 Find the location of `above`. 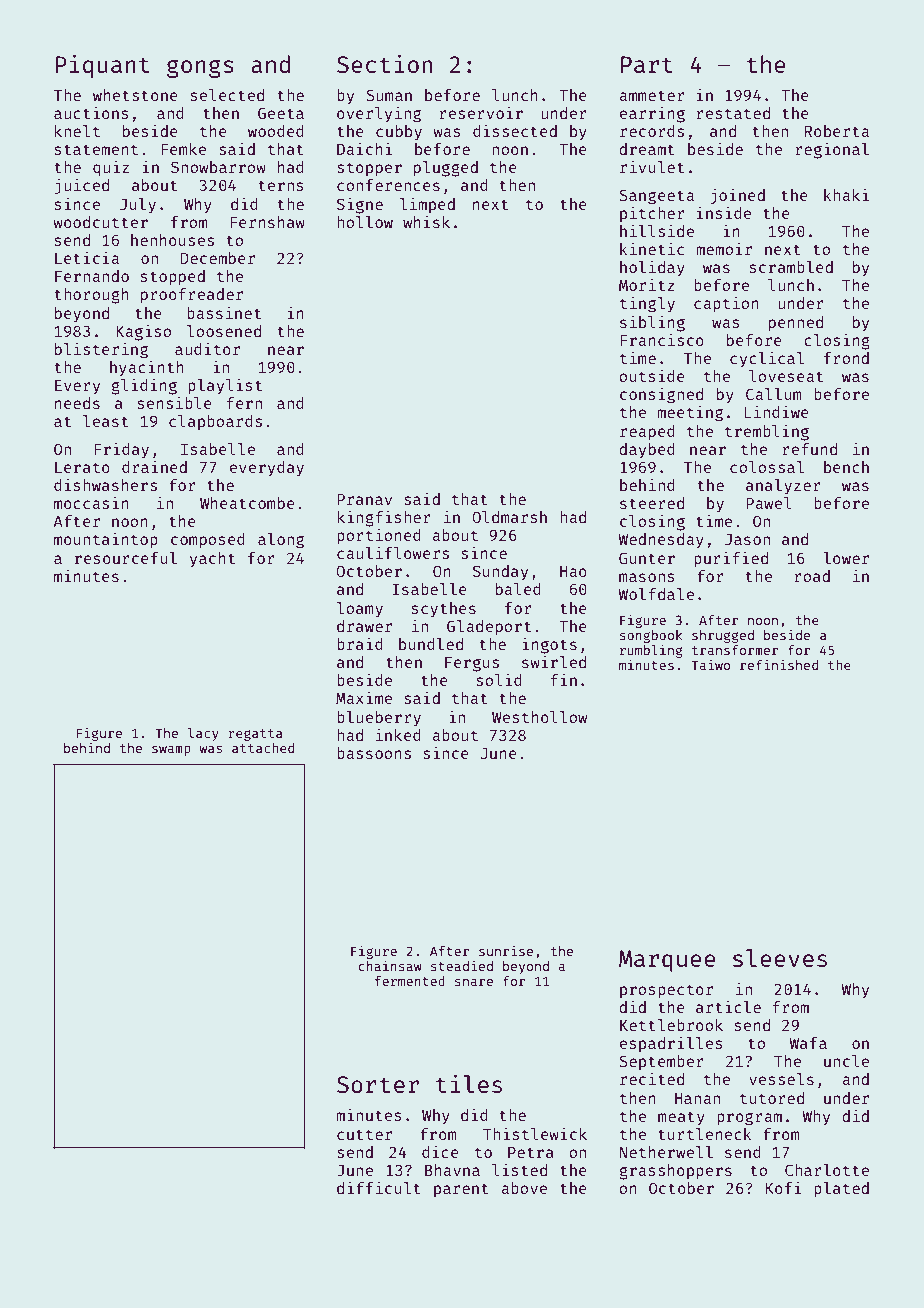

above is located at coordinates (524, 1188).
